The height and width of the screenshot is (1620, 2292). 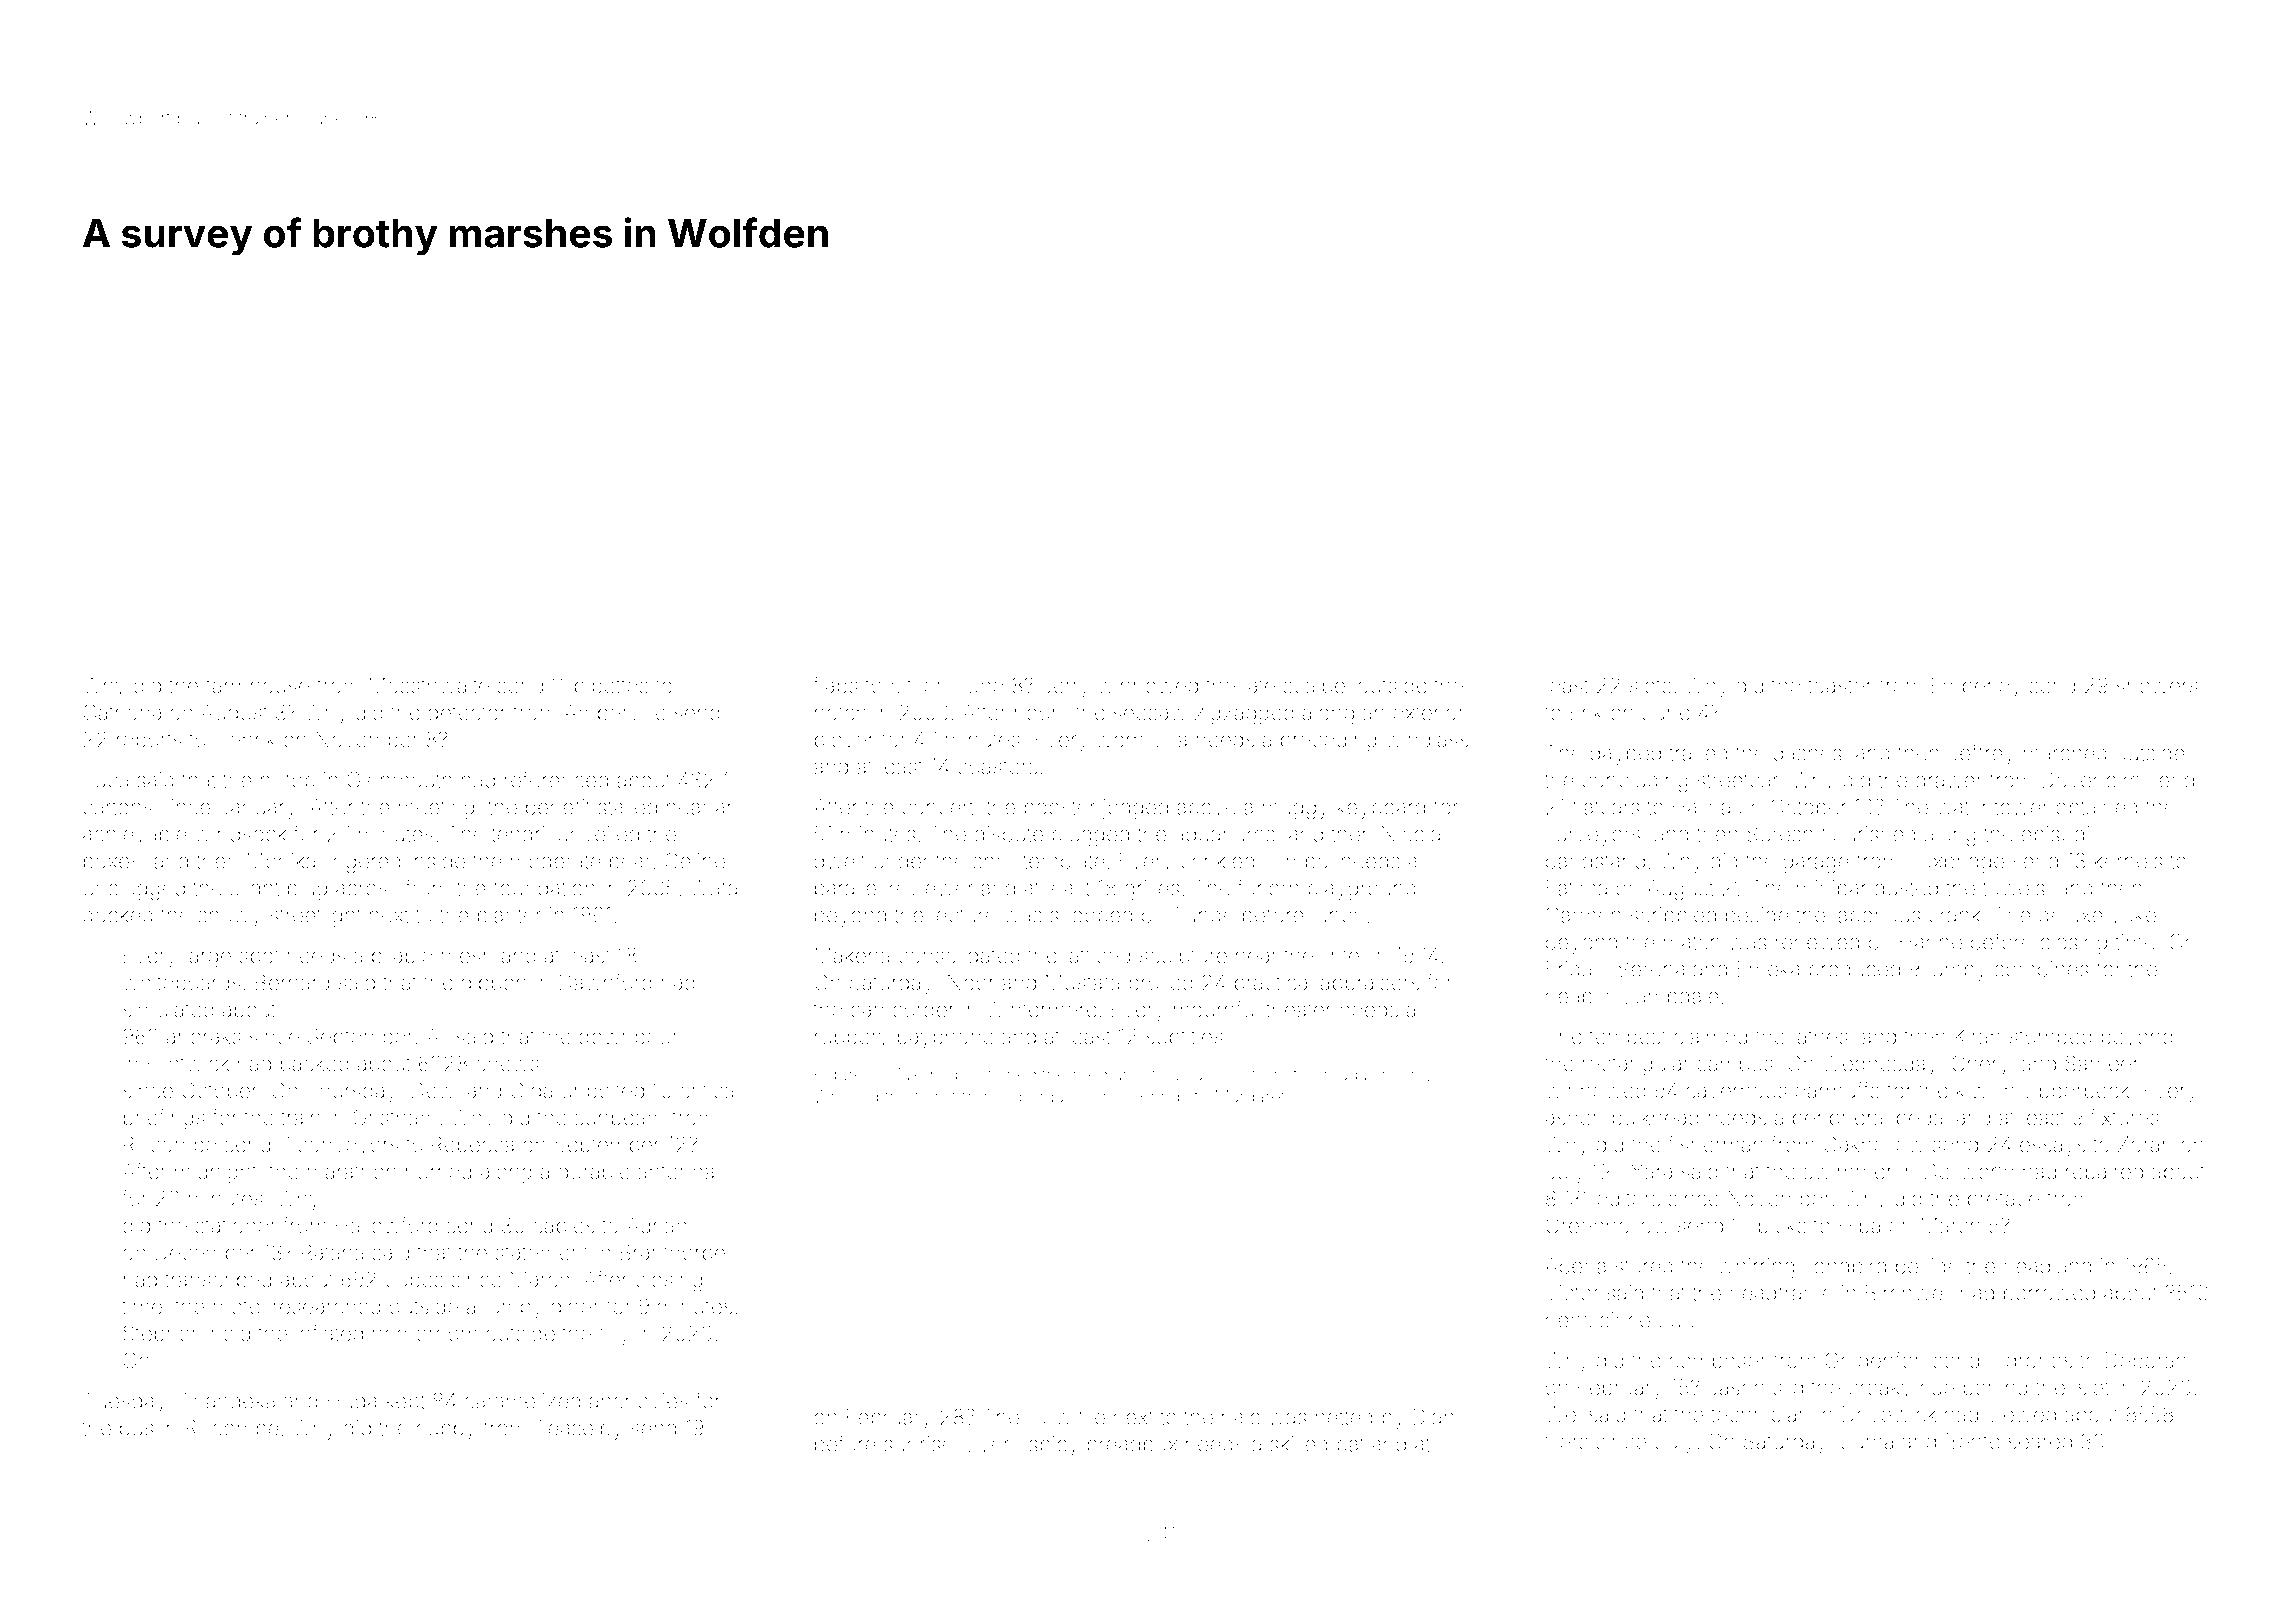 What do you see at coordinates (544, 887) in the screenshot?
I see `foundation` at bounding box center [544, 887].
